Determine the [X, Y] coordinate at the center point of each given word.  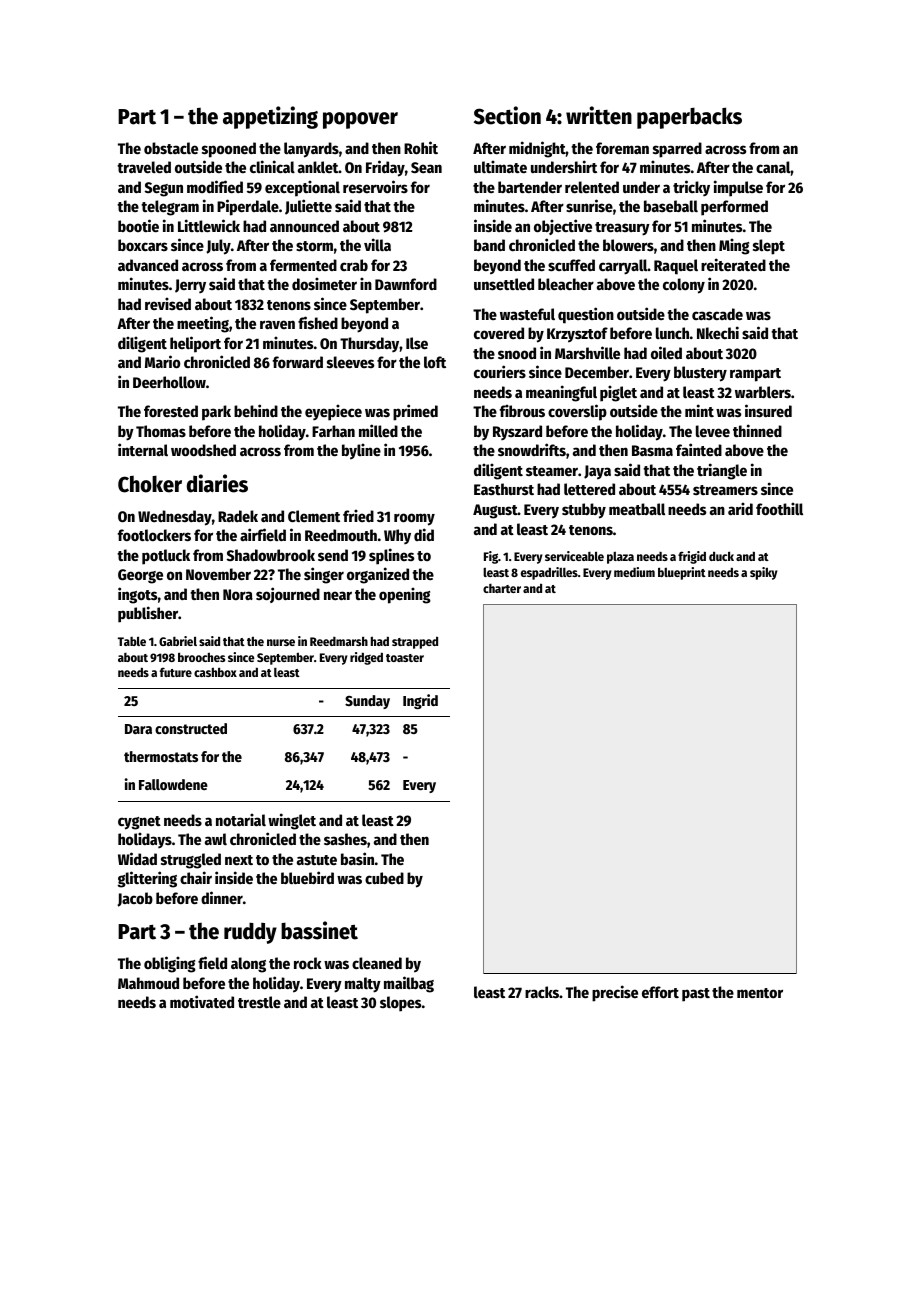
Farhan [333, 431]
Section [507, 115]
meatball [637, 509]
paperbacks [689, 118]
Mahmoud [148, 983]
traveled [144, 167]
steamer [552, 471]
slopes [400, 1004]
